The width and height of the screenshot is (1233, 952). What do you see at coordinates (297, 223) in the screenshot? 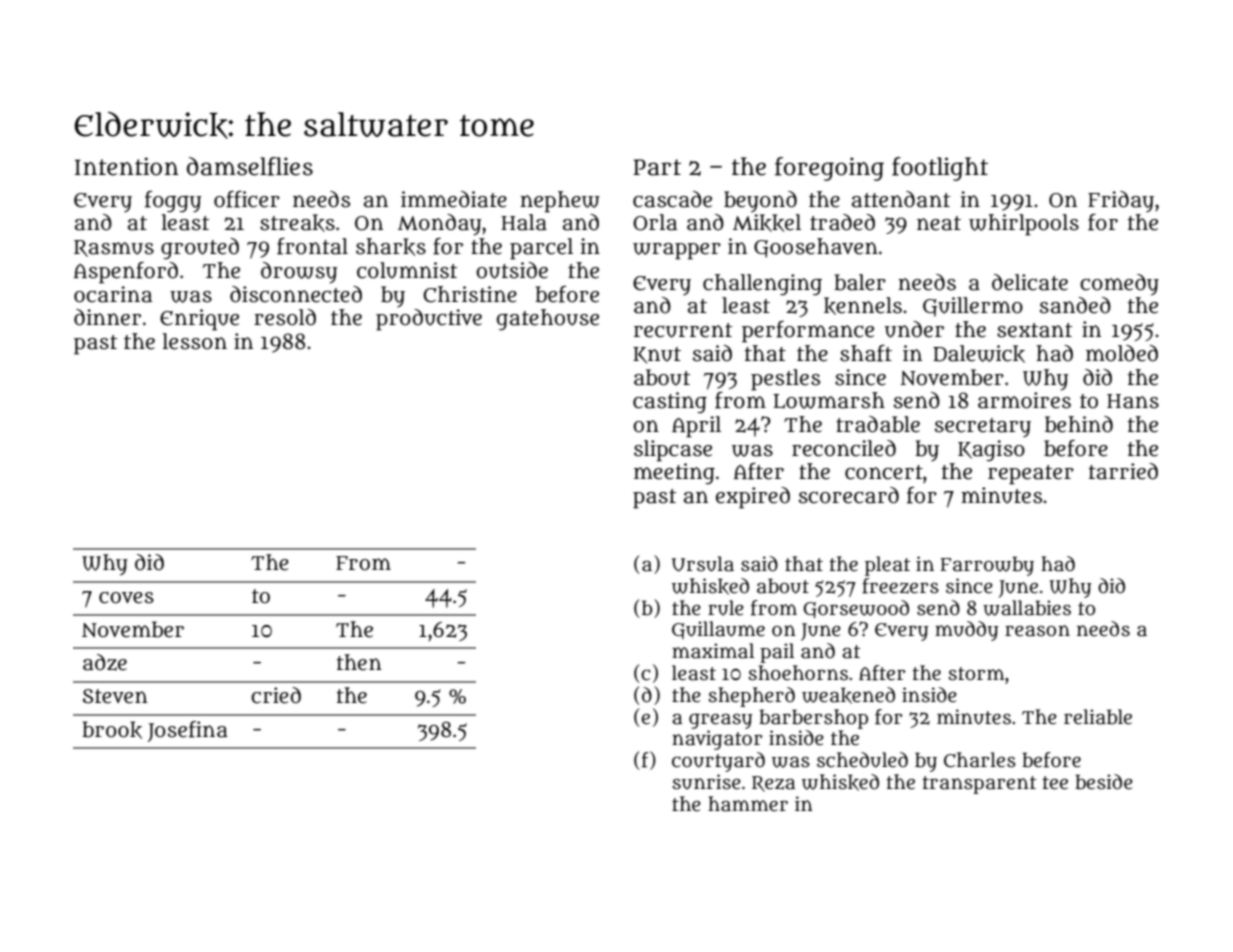
I see `streaks` at bounding box center [297, 223].
